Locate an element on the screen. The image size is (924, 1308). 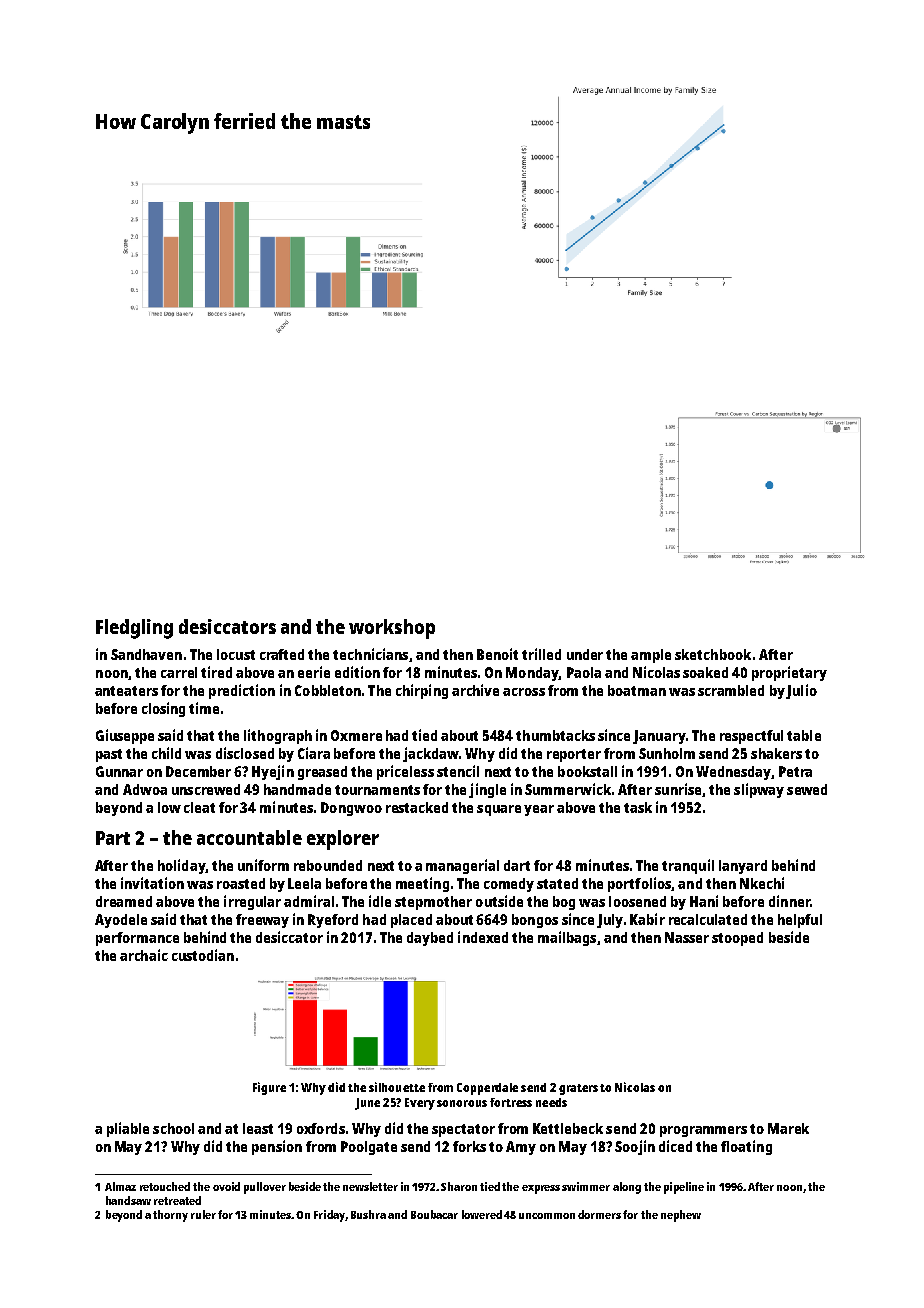
priceless is located at coordinates (405, 772).
